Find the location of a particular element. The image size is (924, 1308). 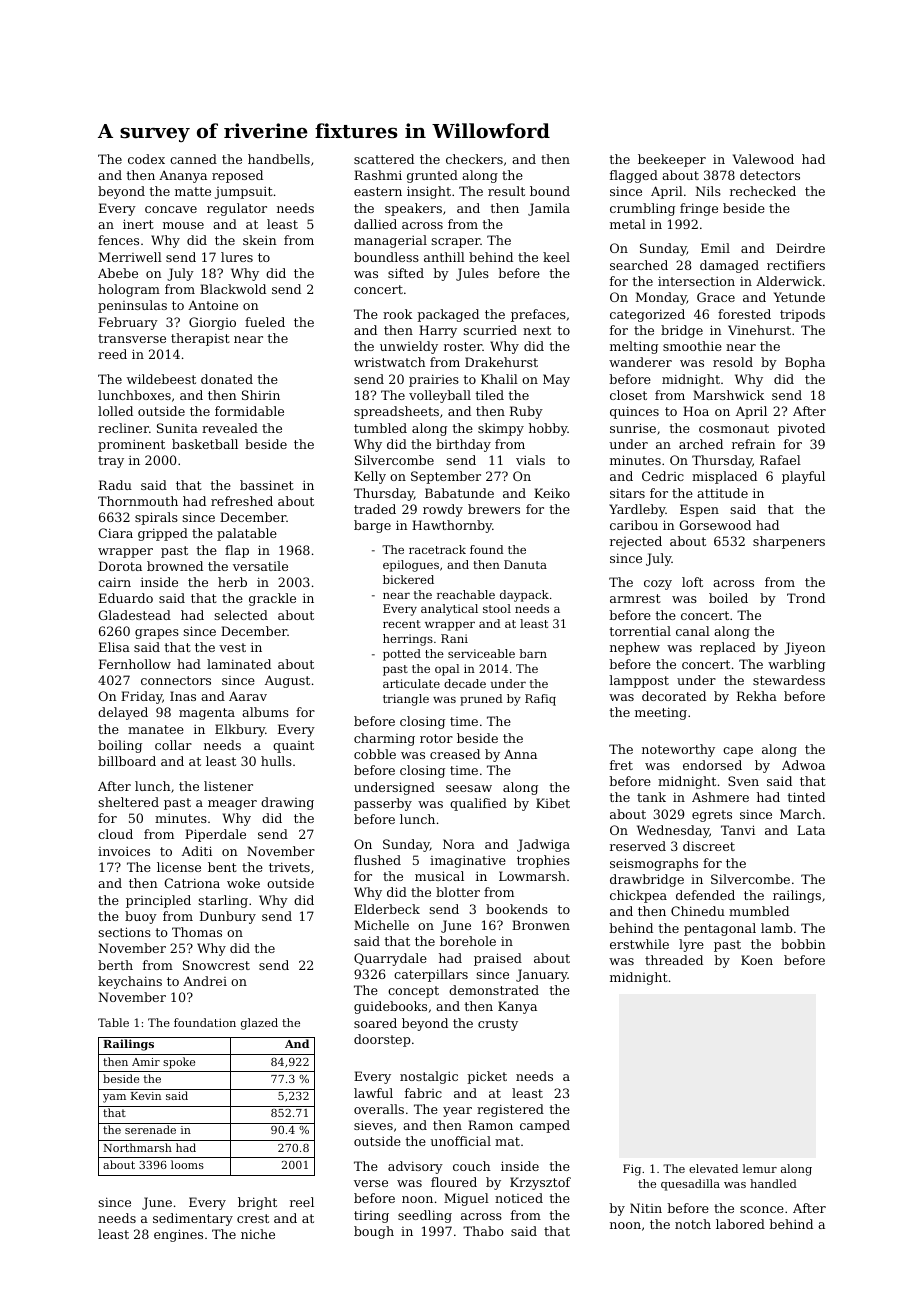

Keiko is located at coordinates (552, 493).
